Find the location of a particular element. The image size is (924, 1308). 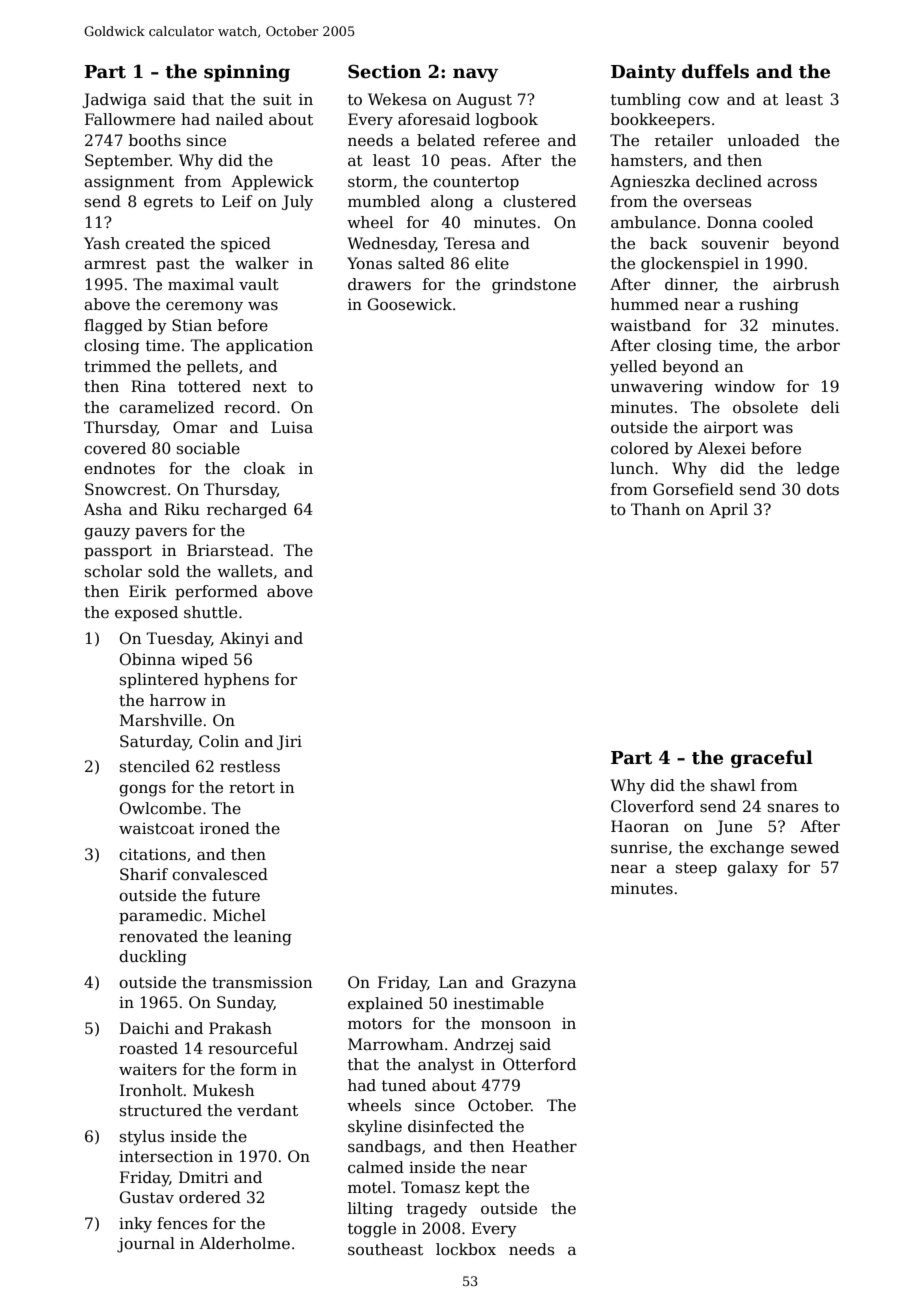

Applewick is located at coordinates (272, 182).
